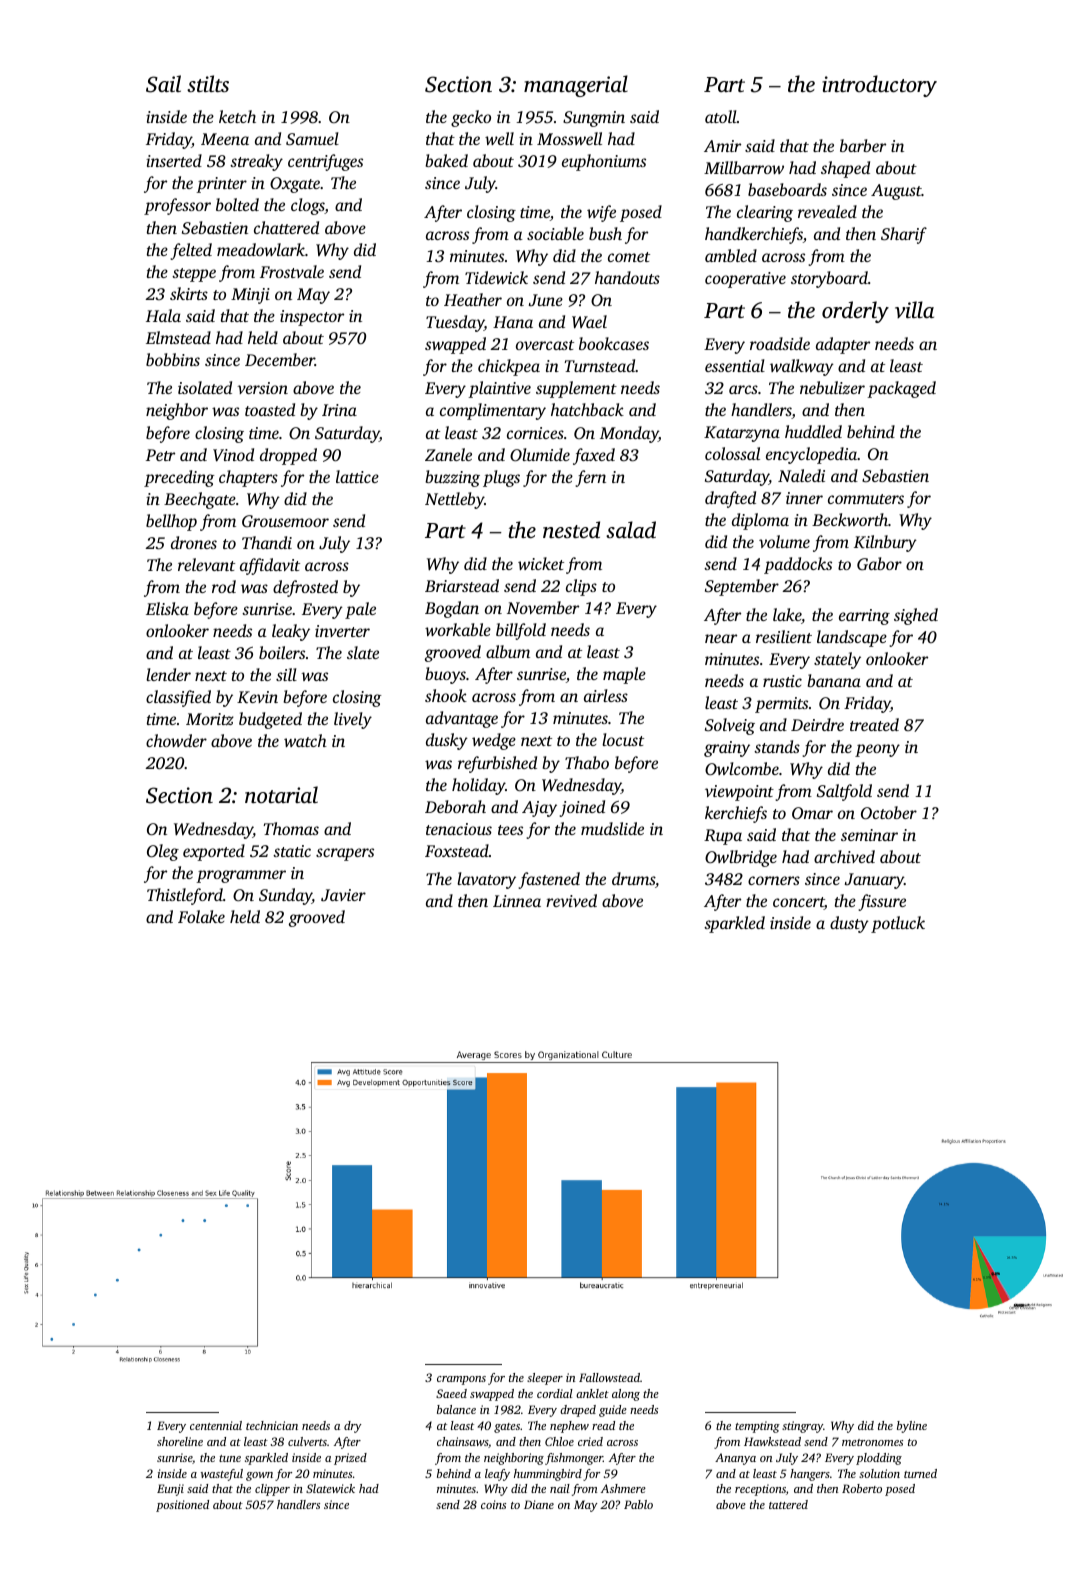  What do you see at coordinates (845, 169) in the image?
I see `shaped` at bounding box center [845, 169].
